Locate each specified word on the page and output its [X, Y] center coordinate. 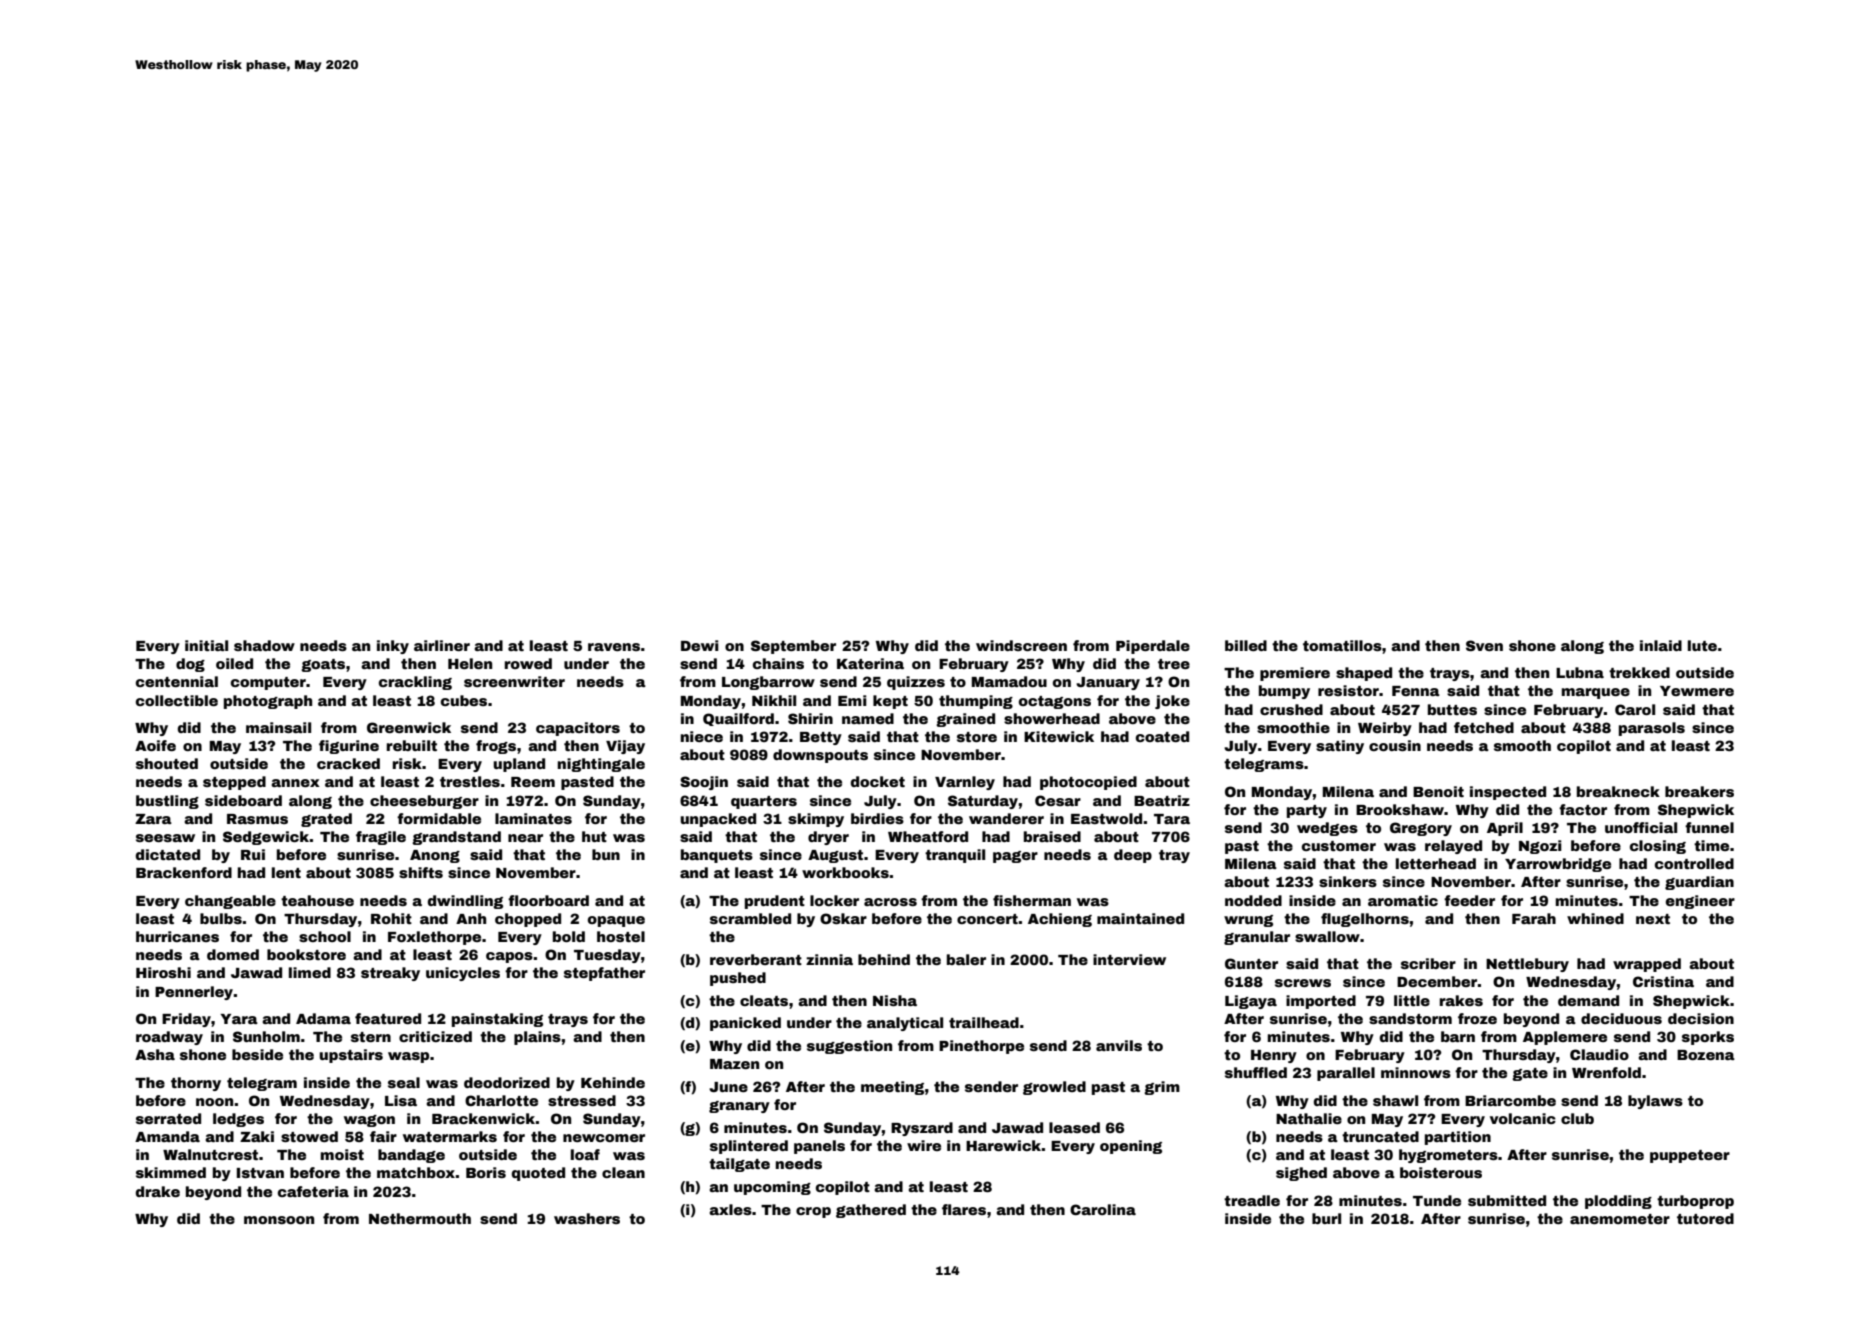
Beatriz [1162, 800]
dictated [168, 854]
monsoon [279, 1220]
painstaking [497, 1020]
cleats [764, 1000]
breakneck [1618, 791]
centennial [177, 681]
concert [987, 919]
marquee [1596, 693]
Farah [1534, 918]
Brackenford [184, 872]
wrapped [1647, 965]
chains [778, 663]
